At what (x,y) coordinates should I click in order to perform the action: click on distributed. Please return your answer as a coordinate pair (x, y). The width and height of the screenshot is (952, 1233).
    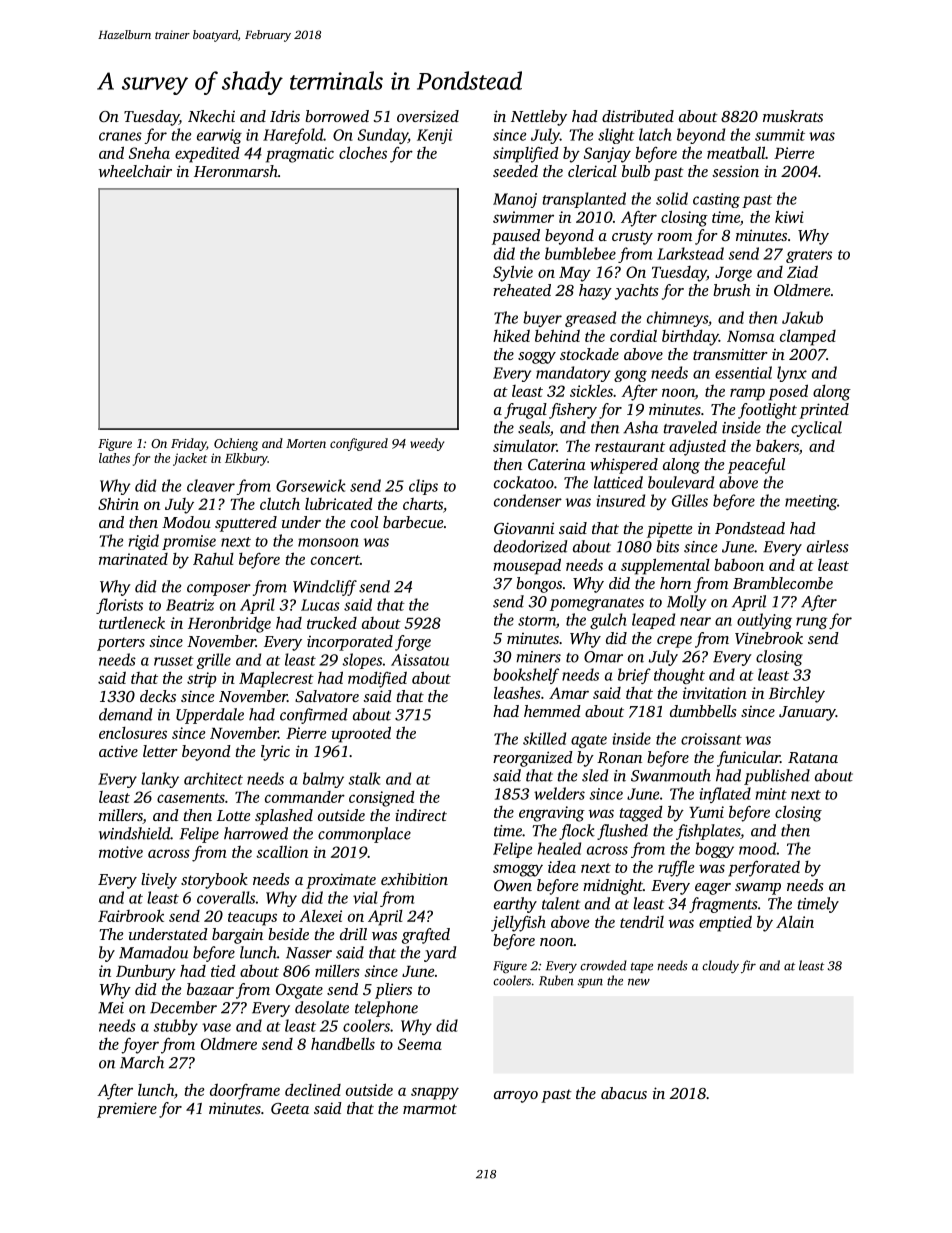
    Looking at the image, I should click on (638, 116).
